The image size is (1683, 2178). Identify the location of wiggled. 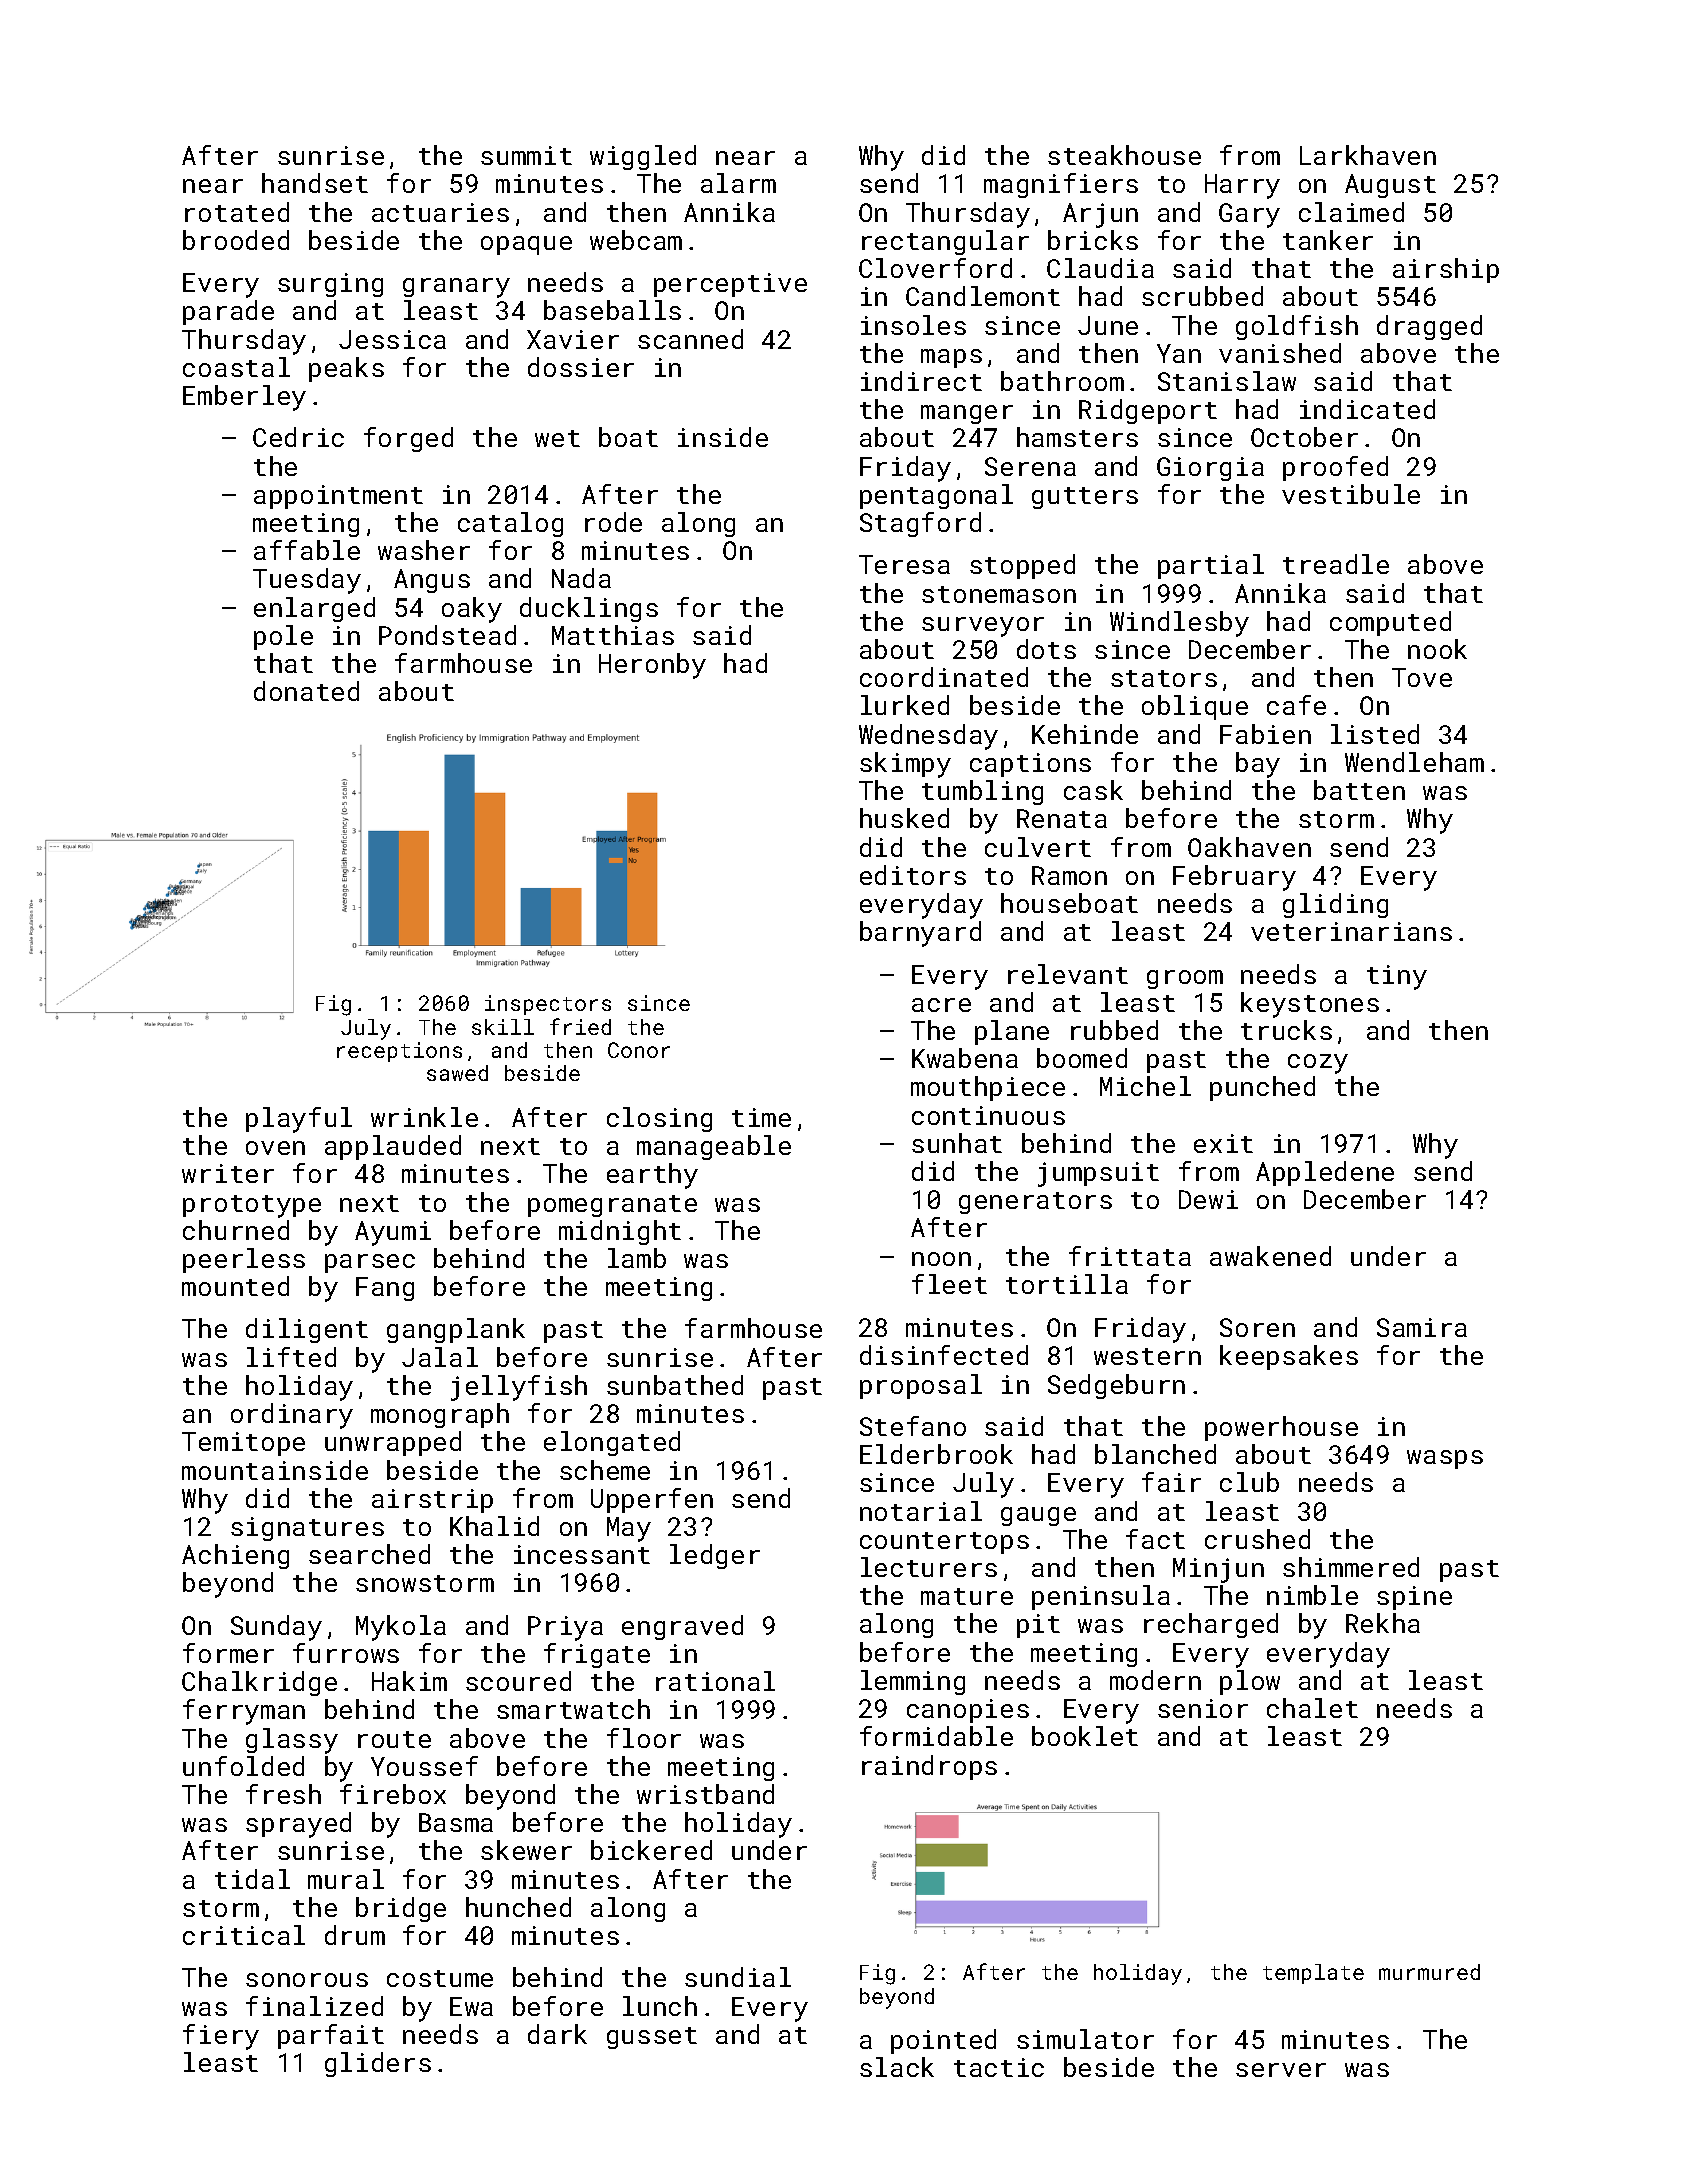
(643, 157).
